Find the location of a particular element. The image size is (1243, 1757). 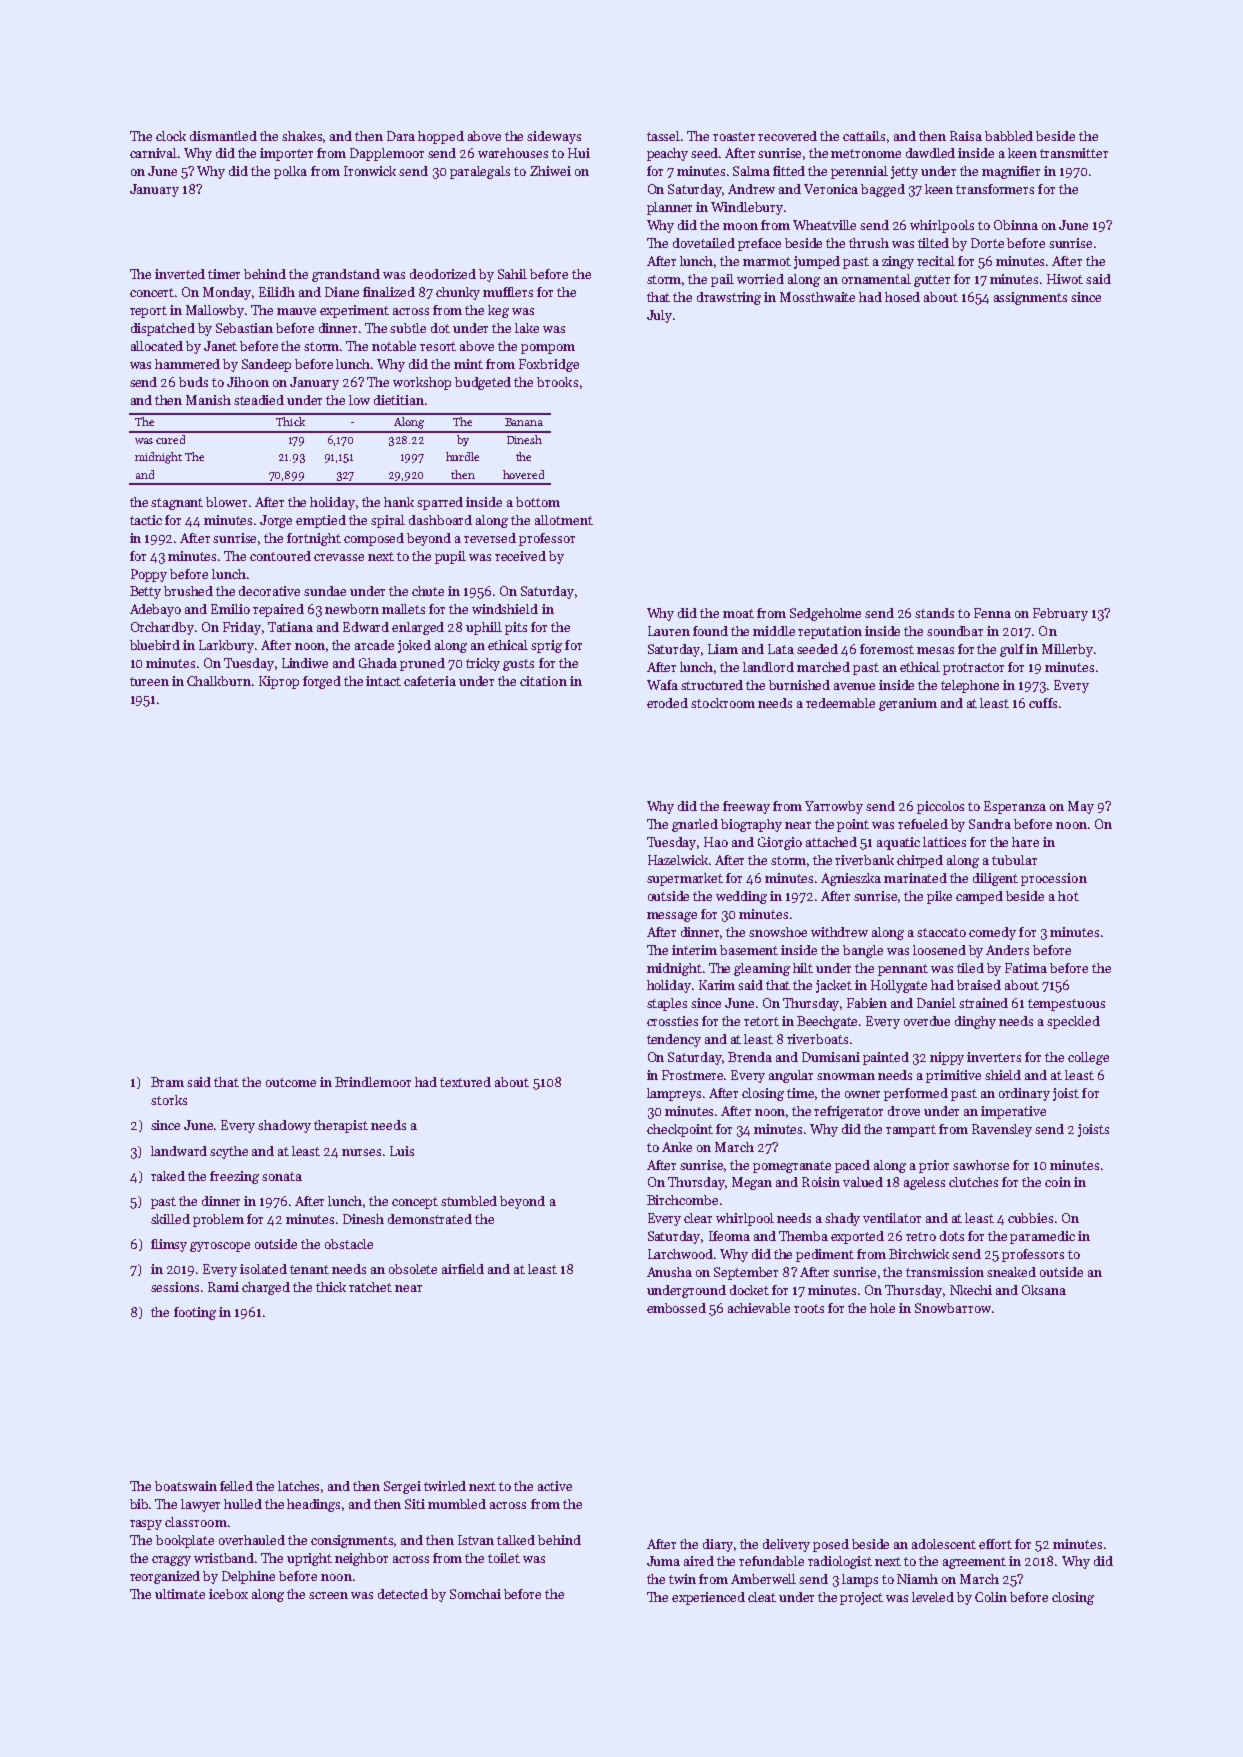

emptied is located at coordinates (321, 521).
